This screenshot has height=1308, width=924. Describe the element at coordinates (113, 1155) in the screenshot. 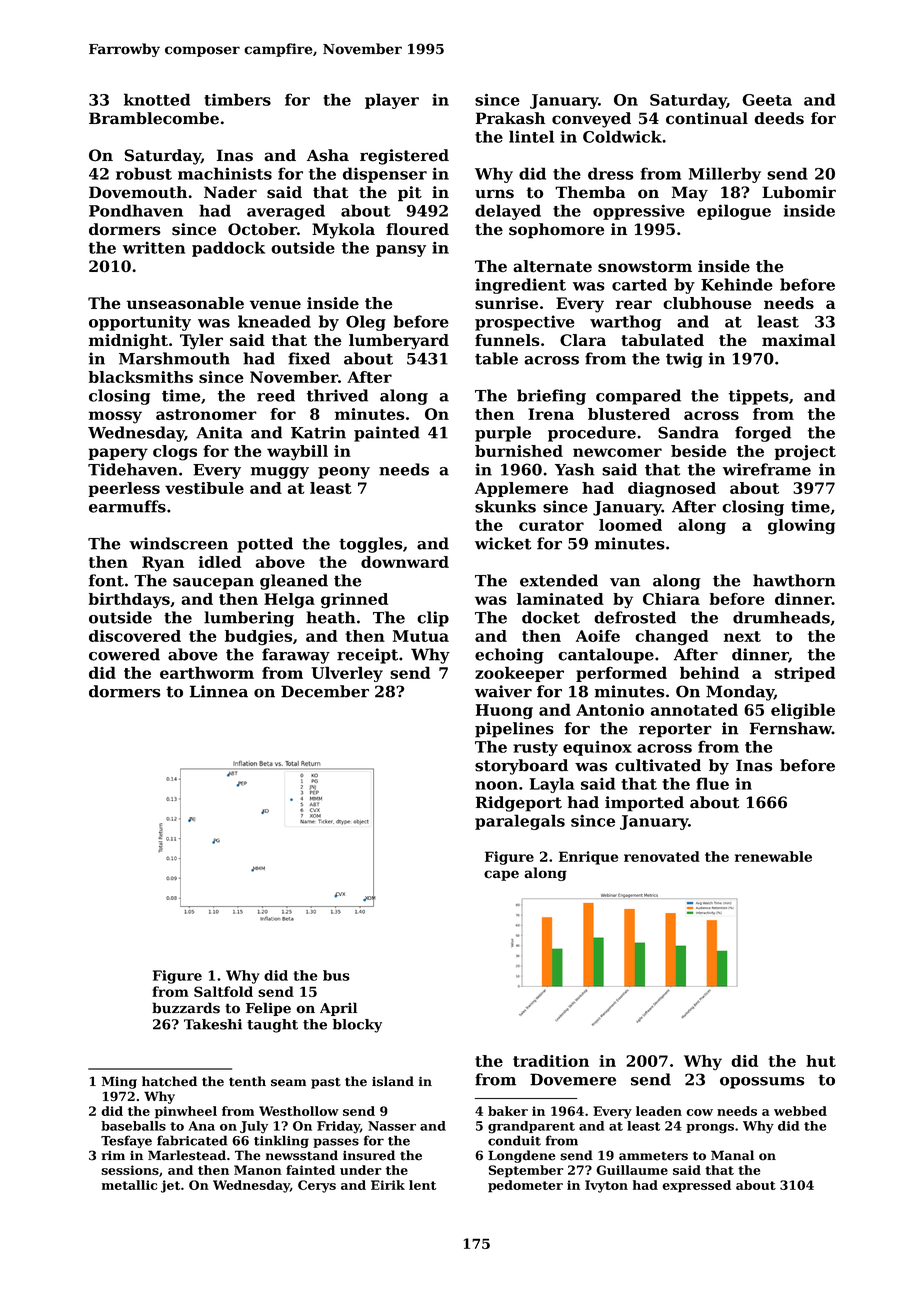

I see `rim` at that location.
